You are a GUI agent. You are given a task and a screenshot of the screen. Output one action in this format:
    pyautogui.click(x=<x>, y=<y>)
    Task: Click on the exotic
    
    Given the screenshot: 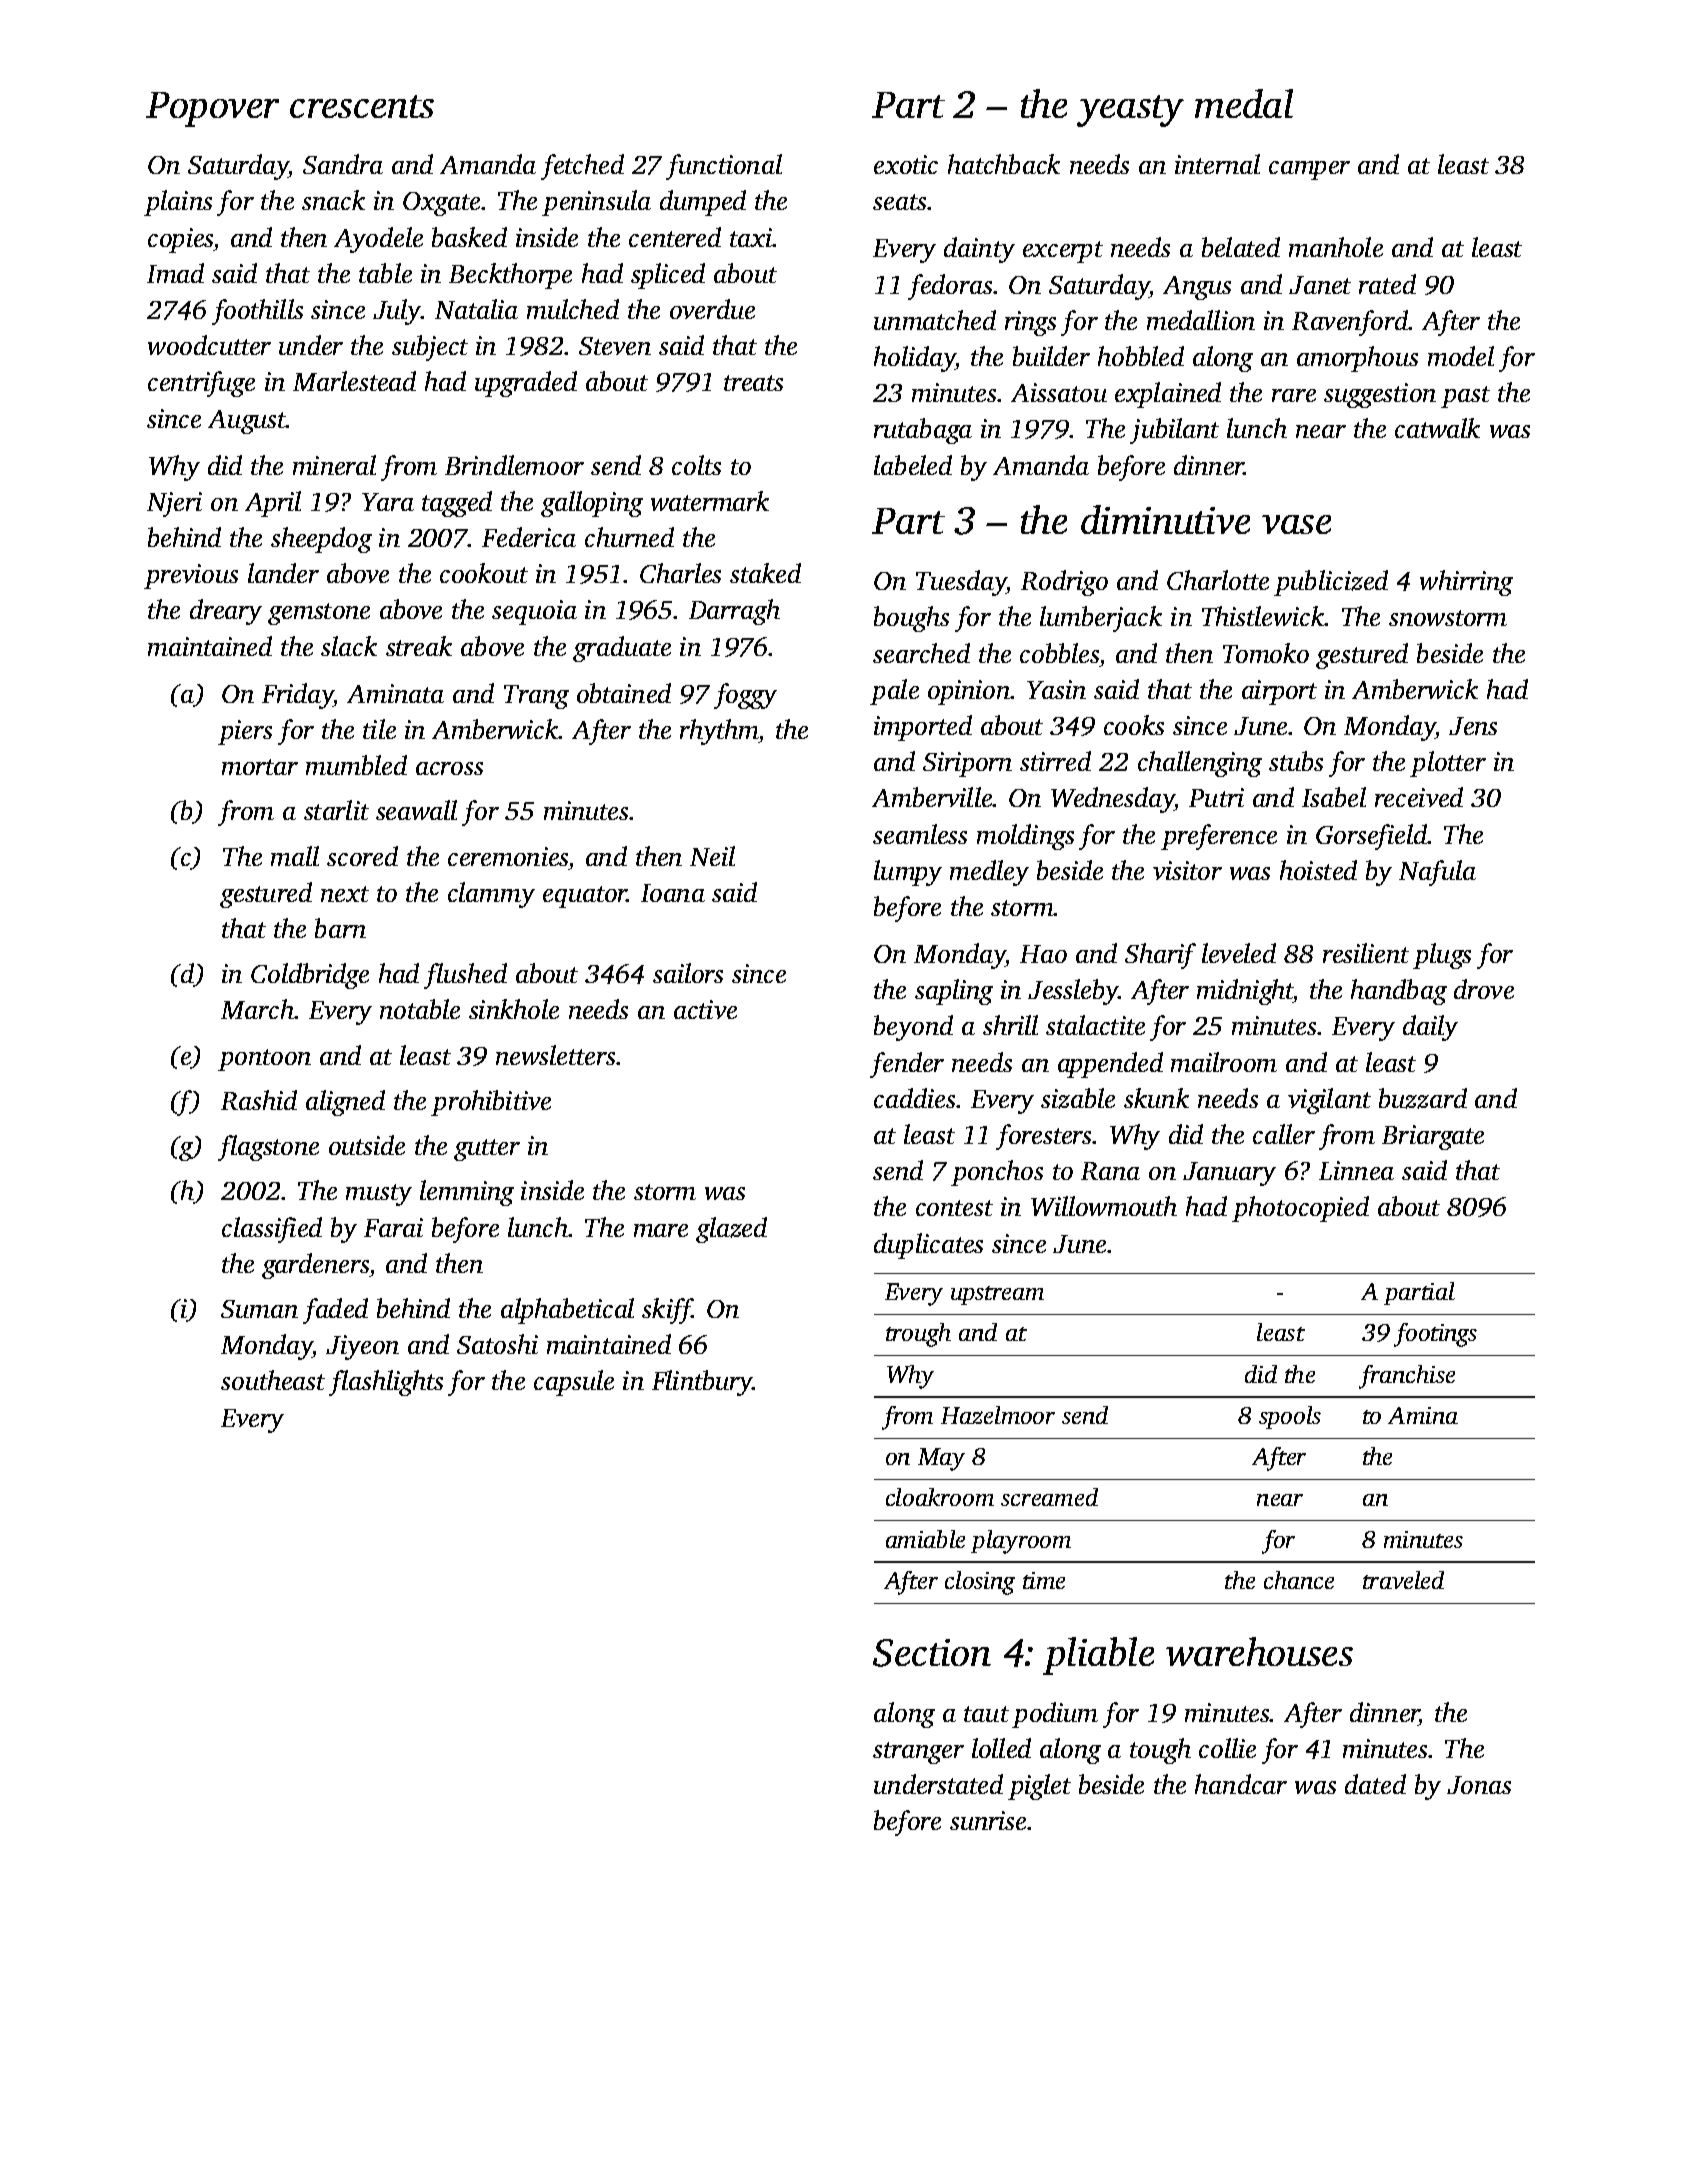 What is the action you would take?
    pyautogui.click(x=906, y=164)
